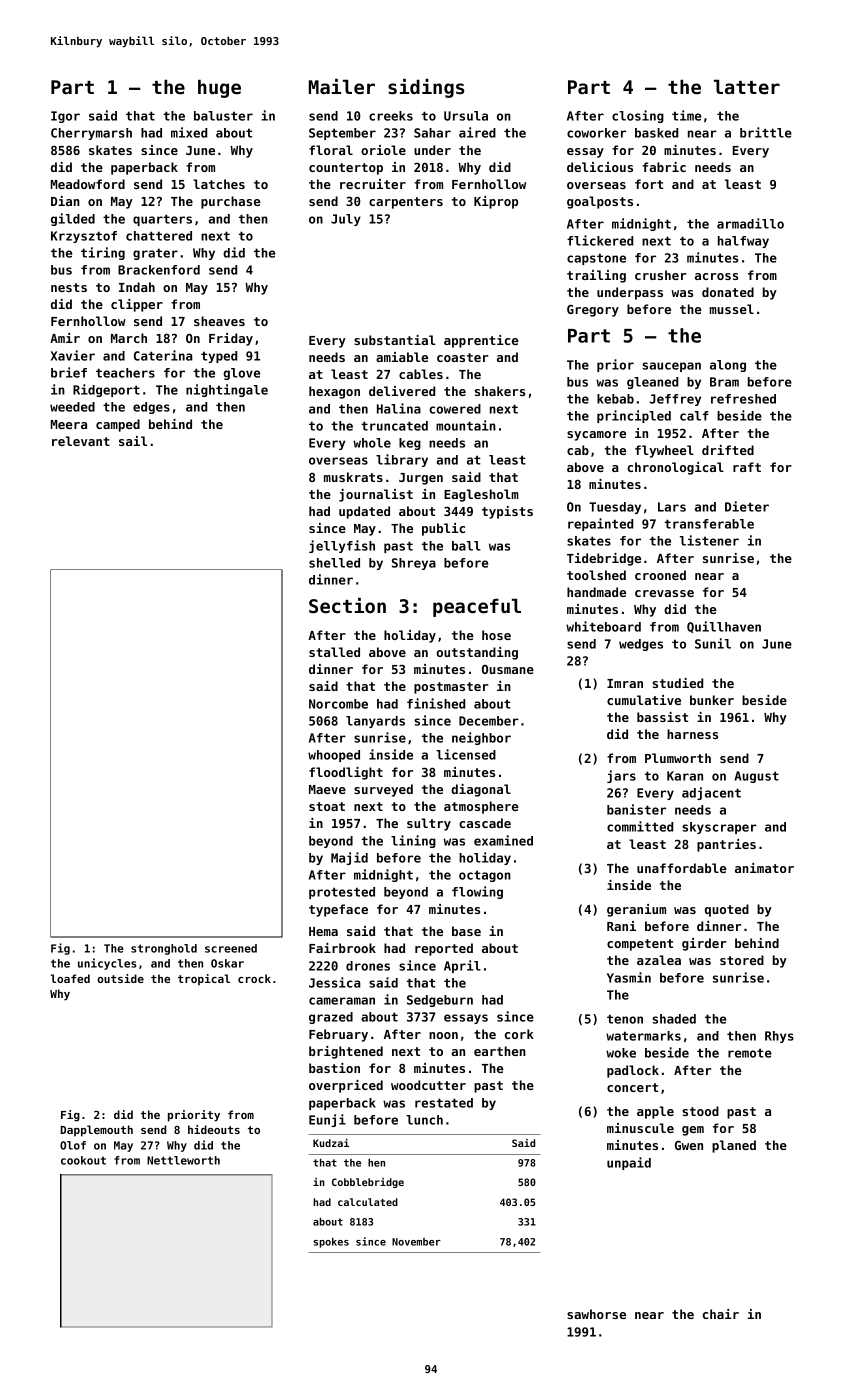 The width and height of the image is (849, 1400). Describe the element at coordinates (625, 683) in the image. I see `Imran` at that location.
